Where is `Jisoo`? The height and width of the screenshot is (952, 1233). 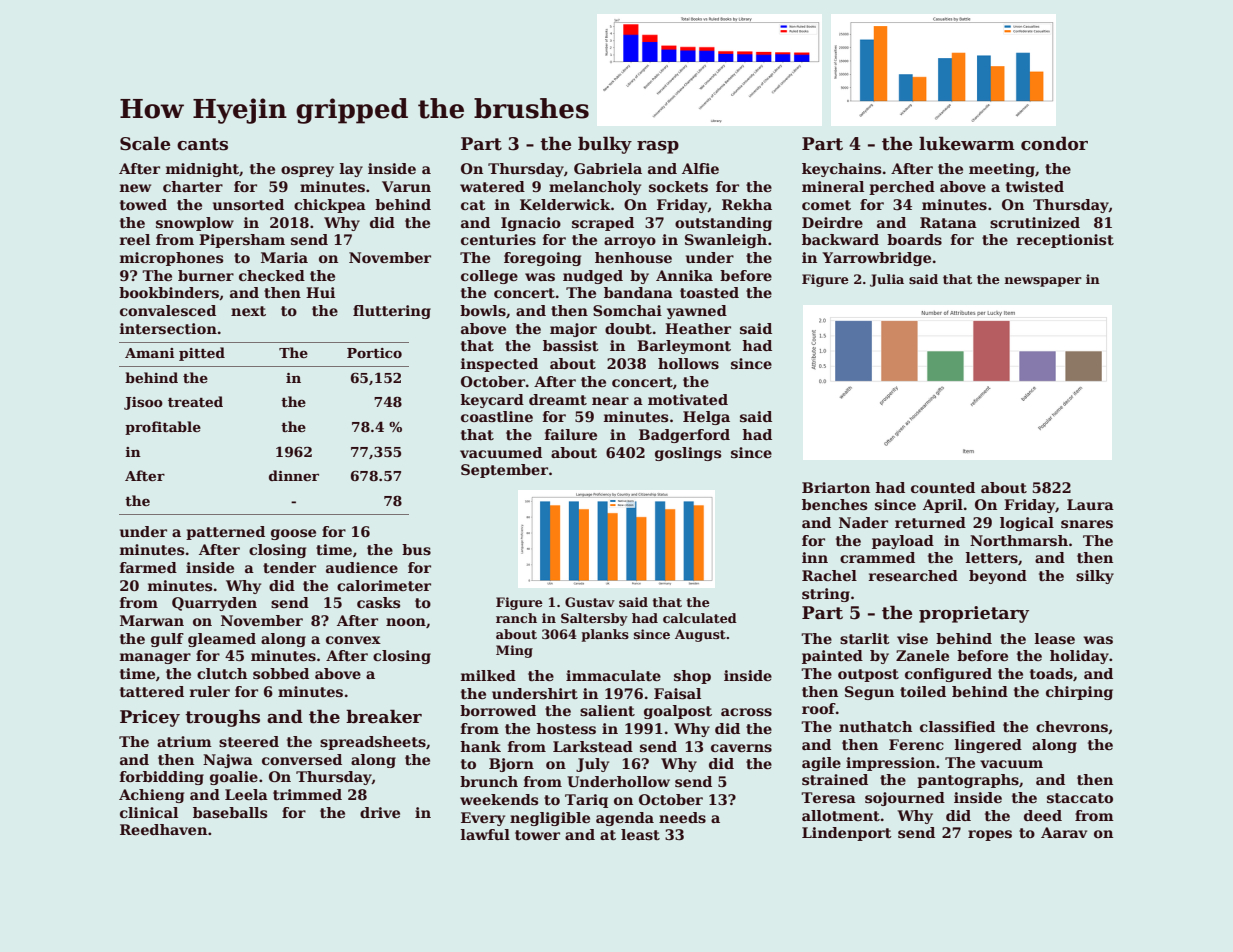 Jisoo is located at coordinates (143, 403).
